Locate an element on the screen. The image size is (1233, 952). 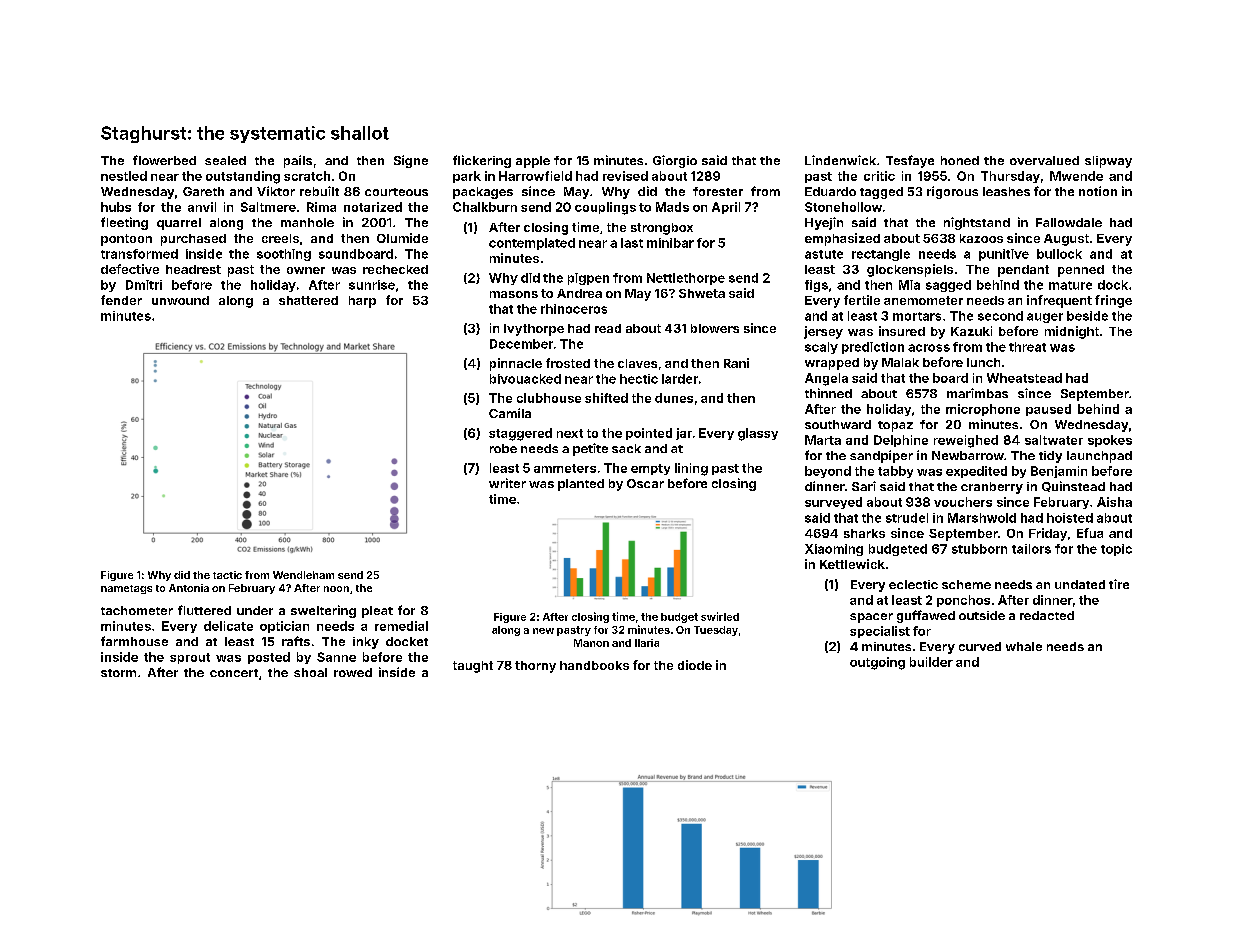
read is located at coordinates (608, 328).
